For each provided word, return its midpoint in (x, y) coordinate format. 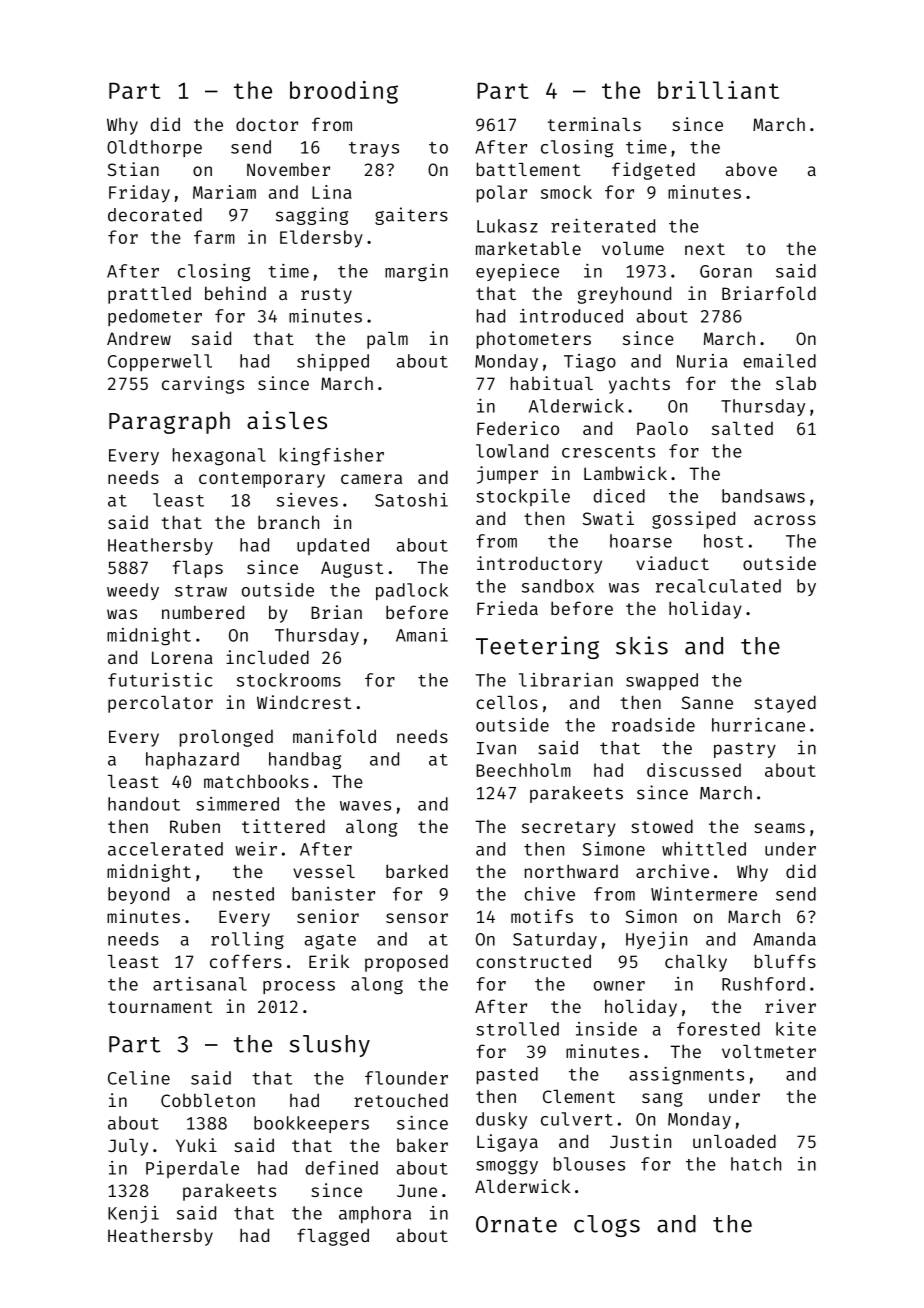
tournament (160, 1007)
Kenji (133, 1214)
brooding (344, 92)
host (723, 541)
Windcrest (304, 702)
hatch (756, 1164)
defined (341, 1168)
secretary (569, 829)
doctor (267, 124)
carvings (203, 385)
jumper (507, 475)
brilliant (718, 90)
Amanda (784, 939)
